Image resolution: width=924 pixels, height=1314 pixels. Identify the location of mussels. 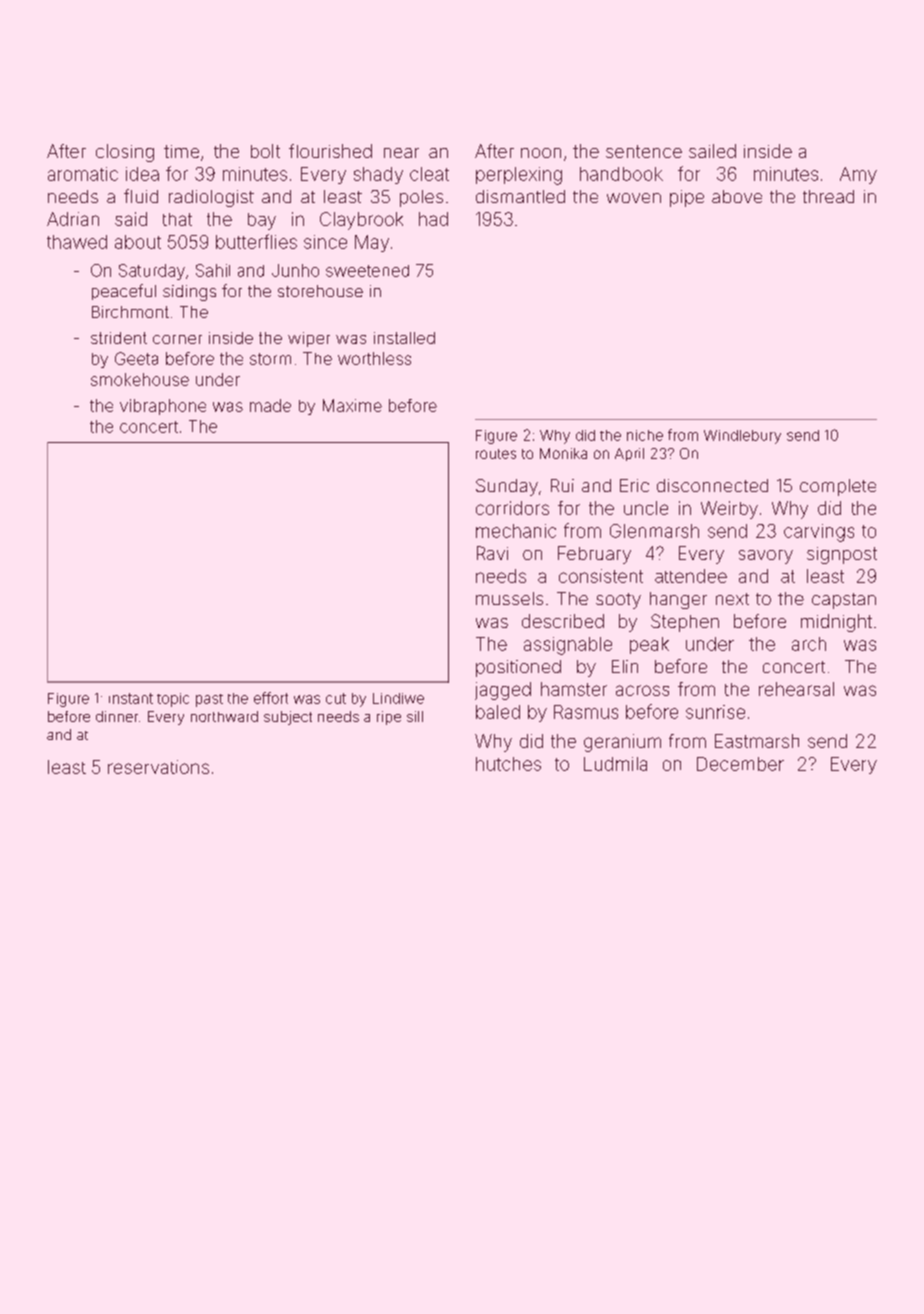
(509, 598).
